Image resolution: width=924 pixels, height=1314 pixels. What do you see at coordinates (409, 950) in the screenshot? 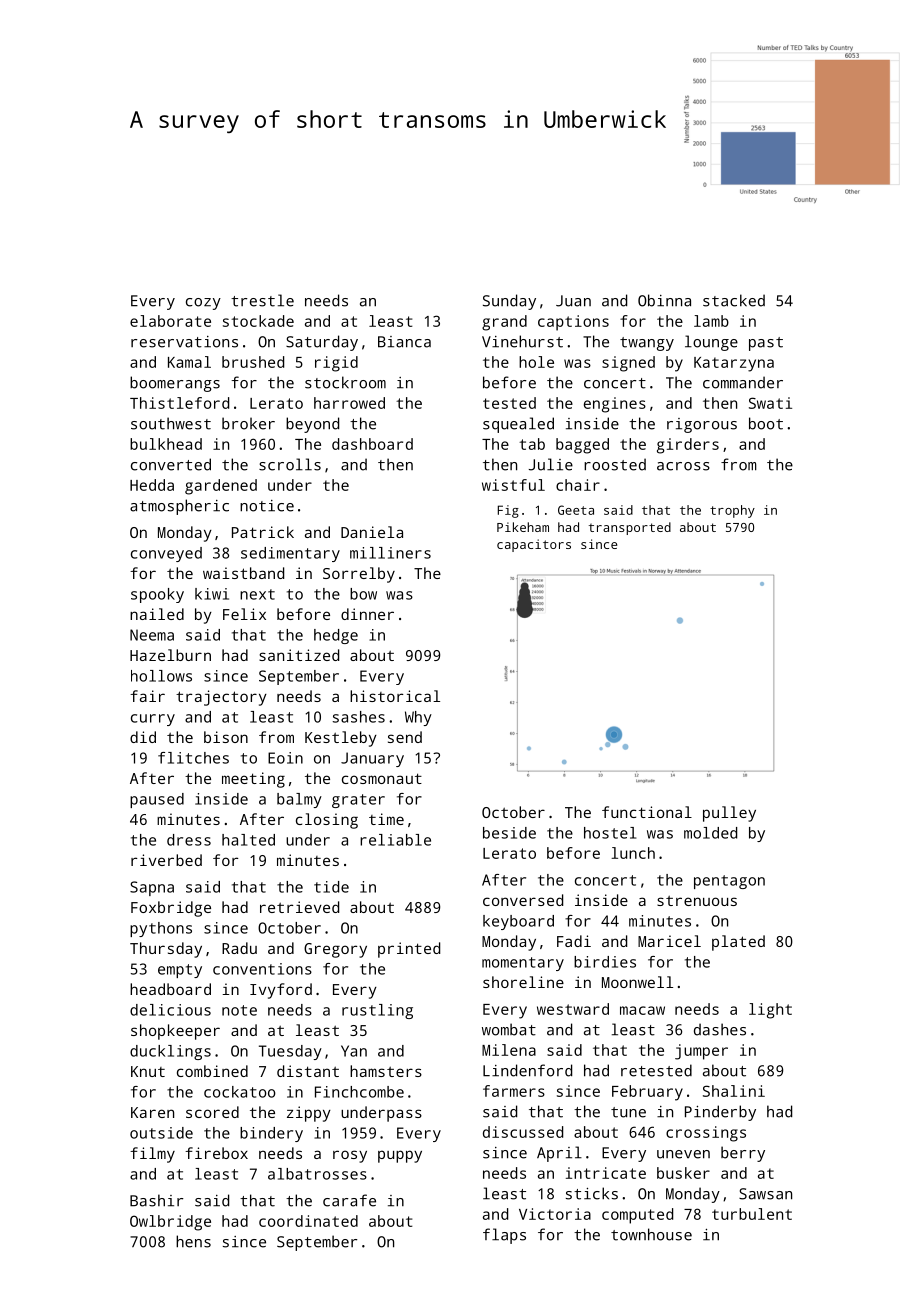
I see `printed` at bounding box center [409, 950].
